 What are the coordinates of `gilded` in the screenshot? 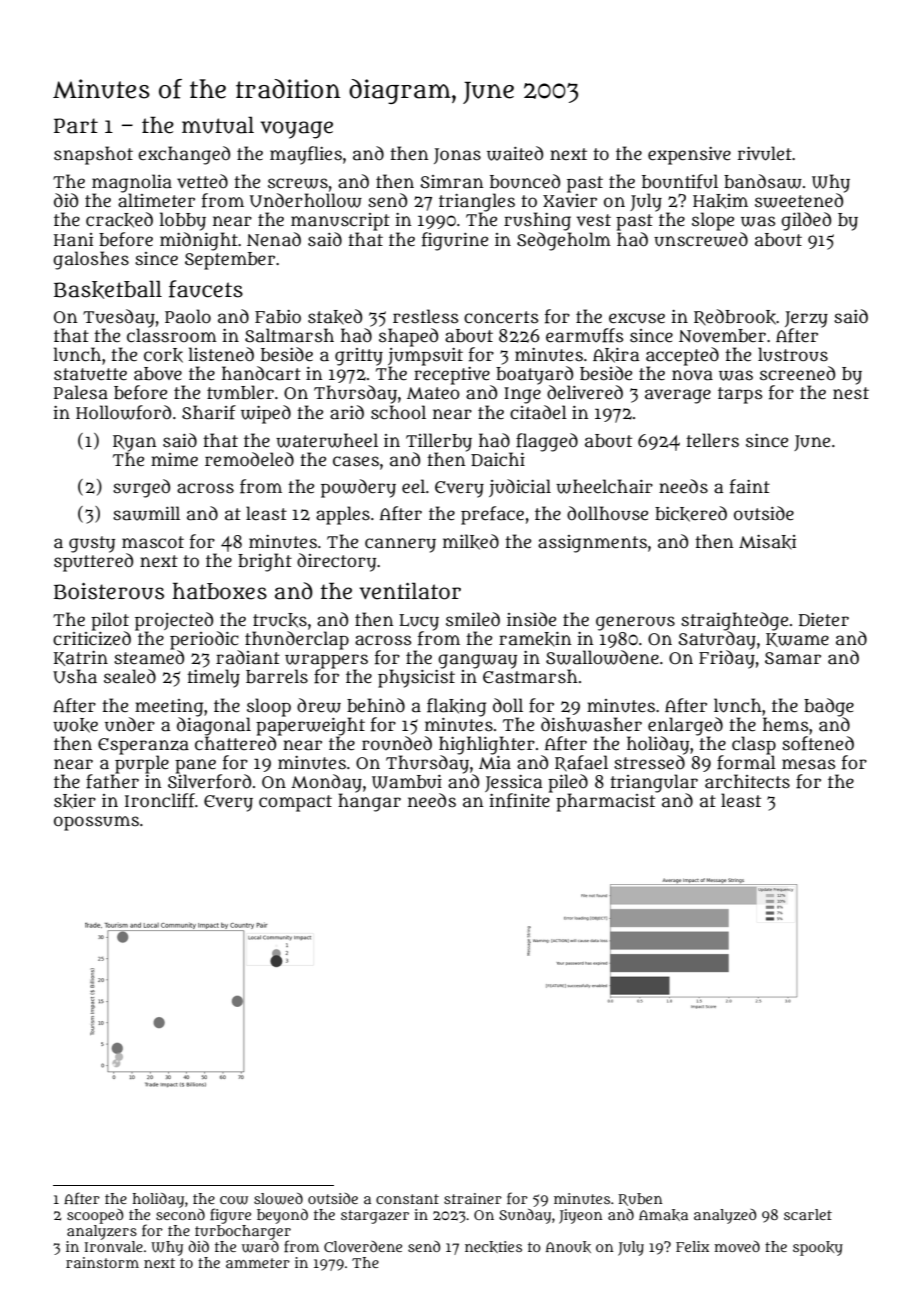 It's located at (806, 221).
